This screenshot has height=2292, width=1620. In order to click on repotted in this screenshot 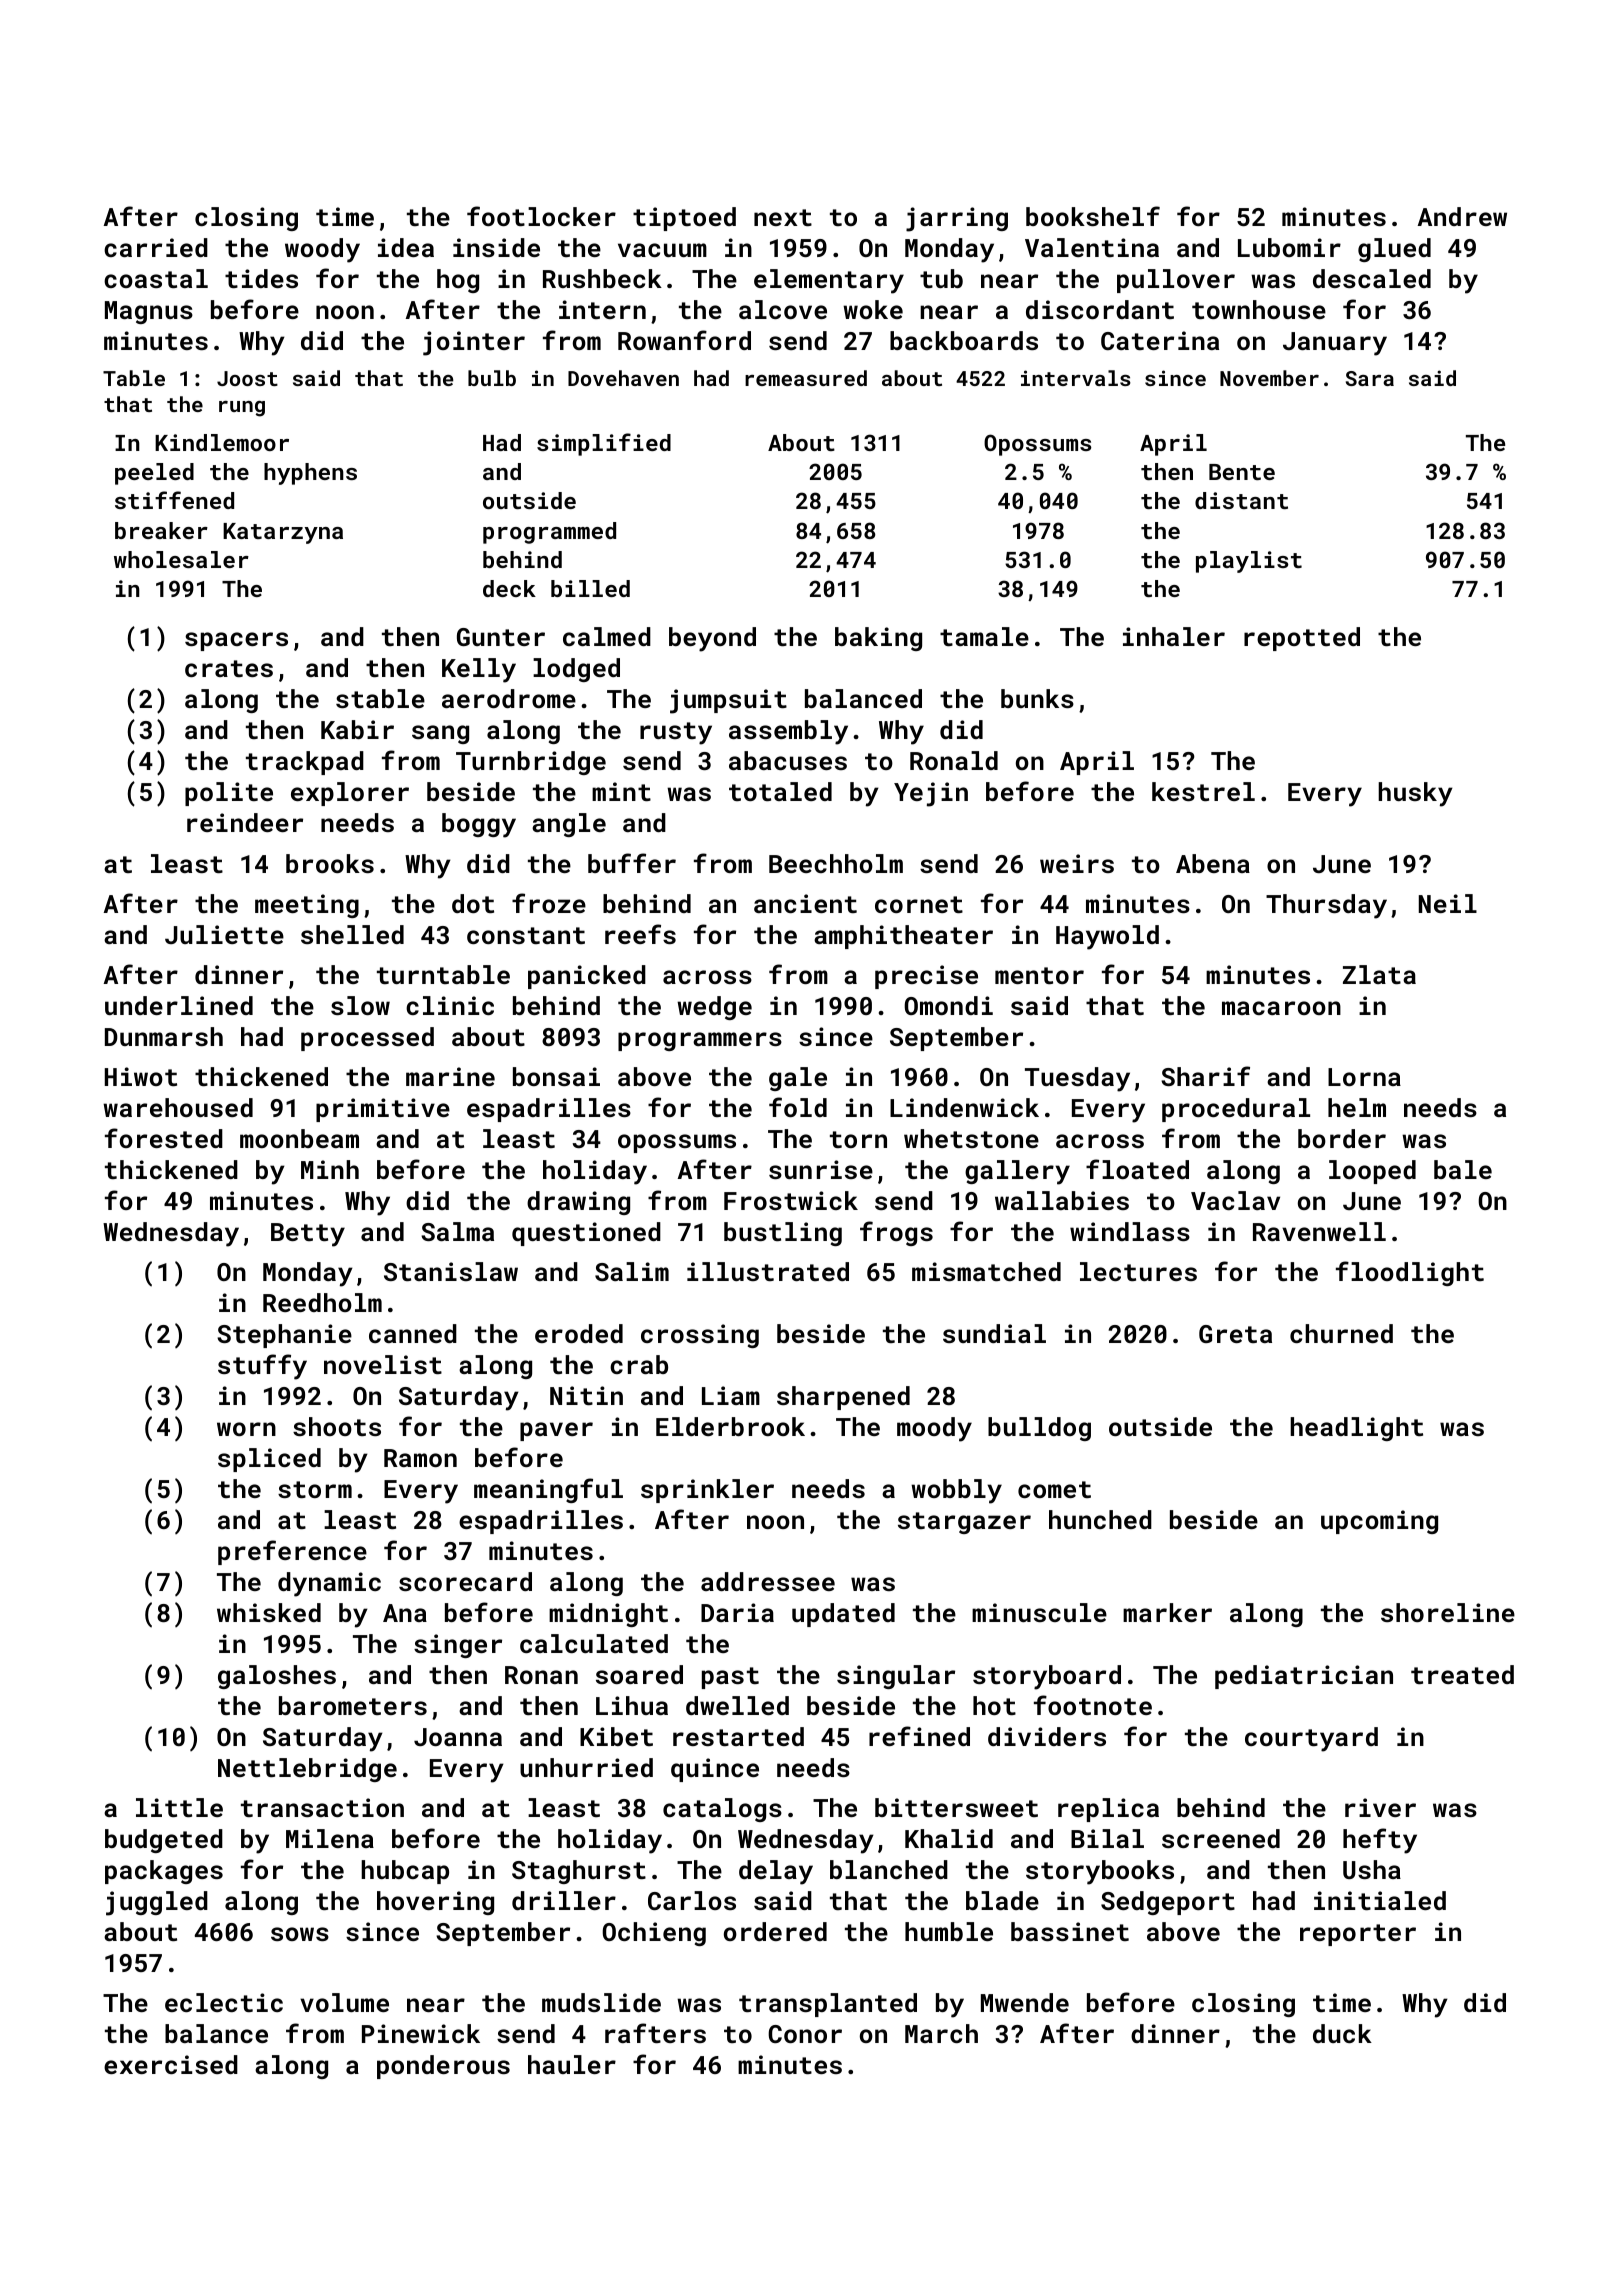, I will do `click(1302, 639)`.
